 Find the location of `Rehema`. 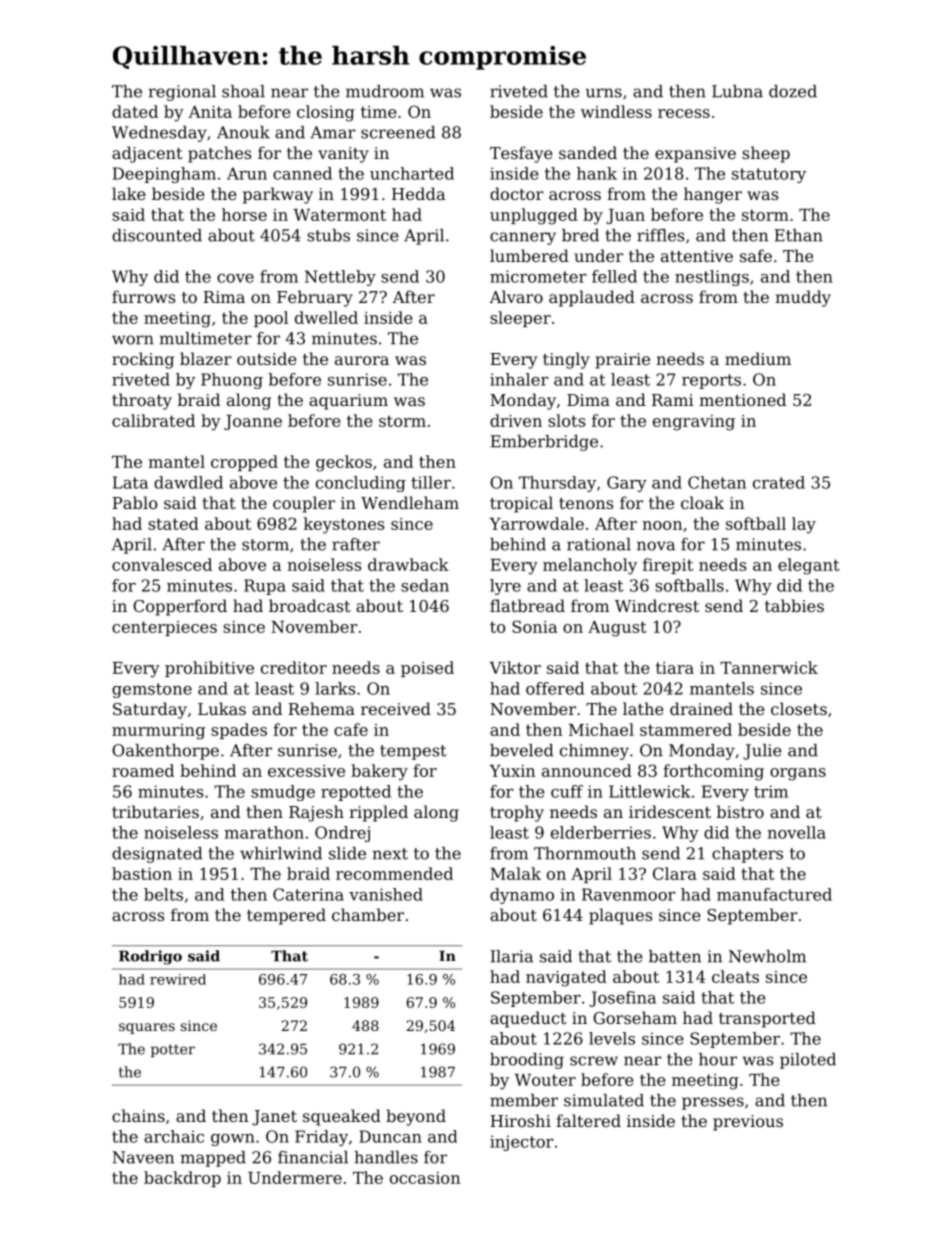

Rehema is located at coordinates (321, 708).
